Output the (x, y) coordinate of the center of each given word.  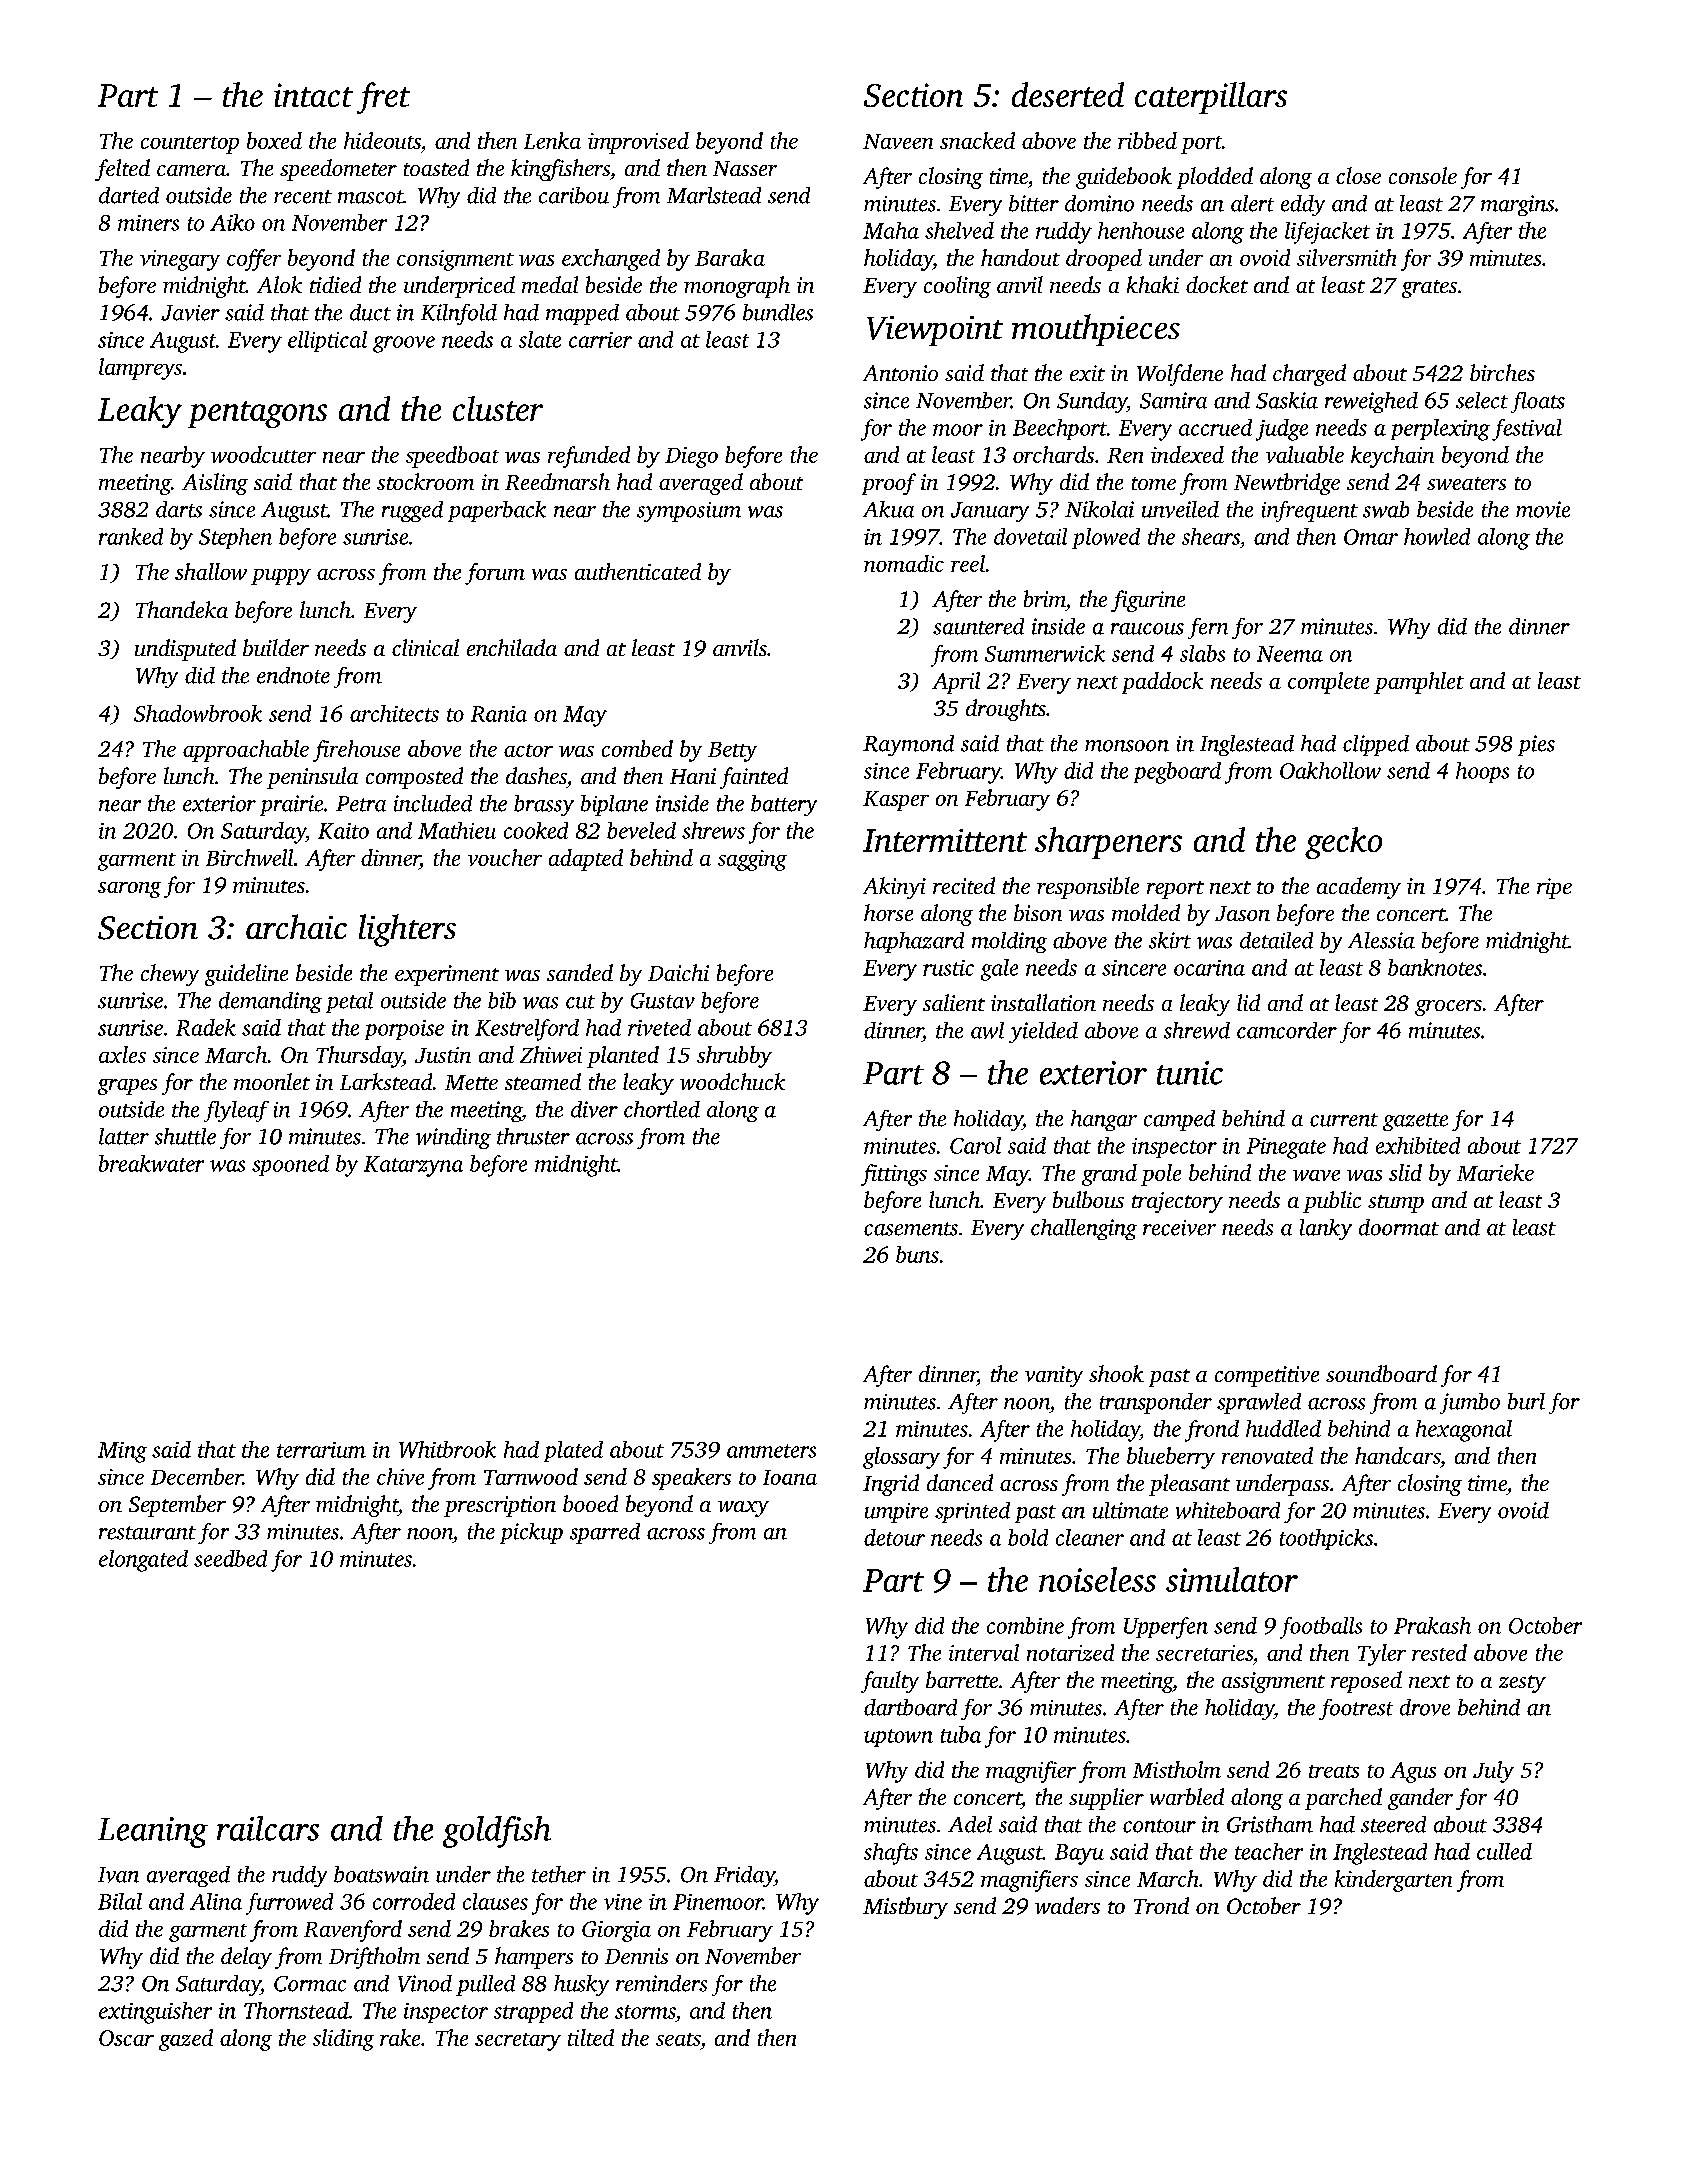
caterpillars (1211, 98)
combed (637, 748)
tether (559, 1874)
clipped (1376, 745)
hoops (1482, 772)
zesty (1522, 1684)
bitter (1034, 203)
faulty (890, 1682)
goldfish (497, 1832)
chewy (170, 975)
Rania (499, 714)
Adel (970, 1824)
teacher (1269, 1851)
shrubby (734, 1057)
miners (148, 223)
